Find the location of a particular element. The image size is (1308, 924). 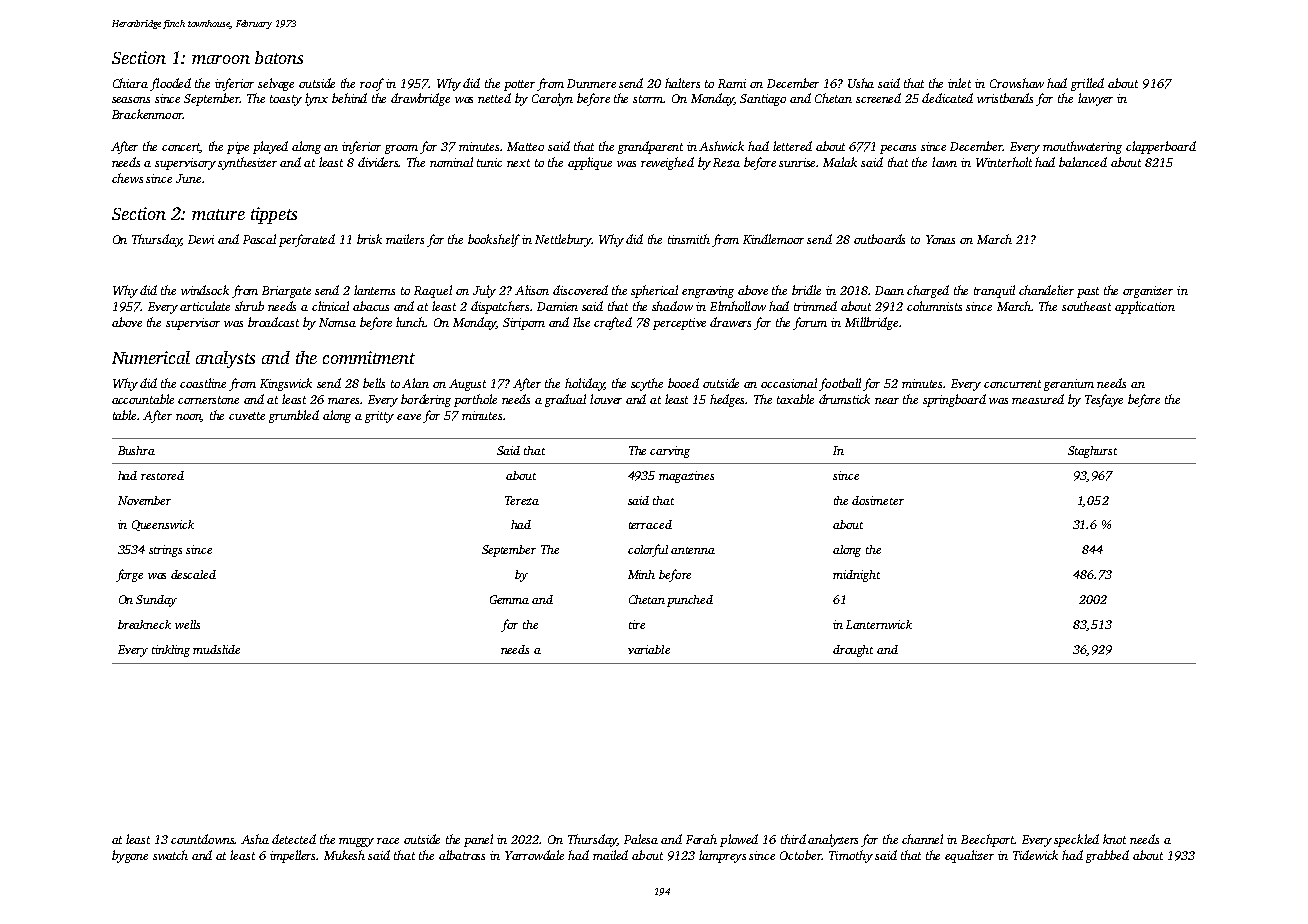

dosimeter is located at coordinates (878, 500).
